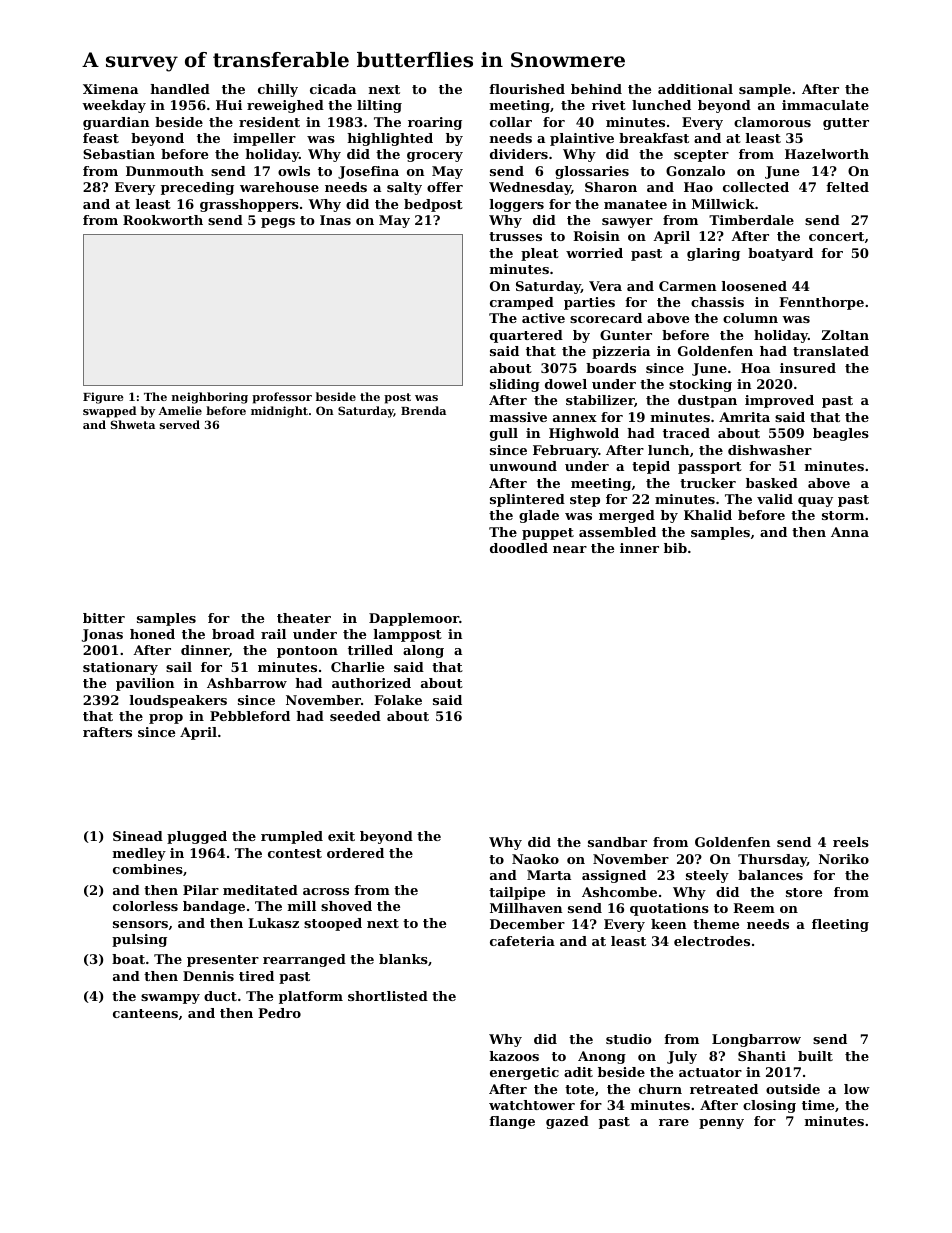 This screenshot has width=952, height=1233. What do you see at coordinates (423, 410) in the screenshot?
I see `Brenda` at bounding box center [423, 410].
